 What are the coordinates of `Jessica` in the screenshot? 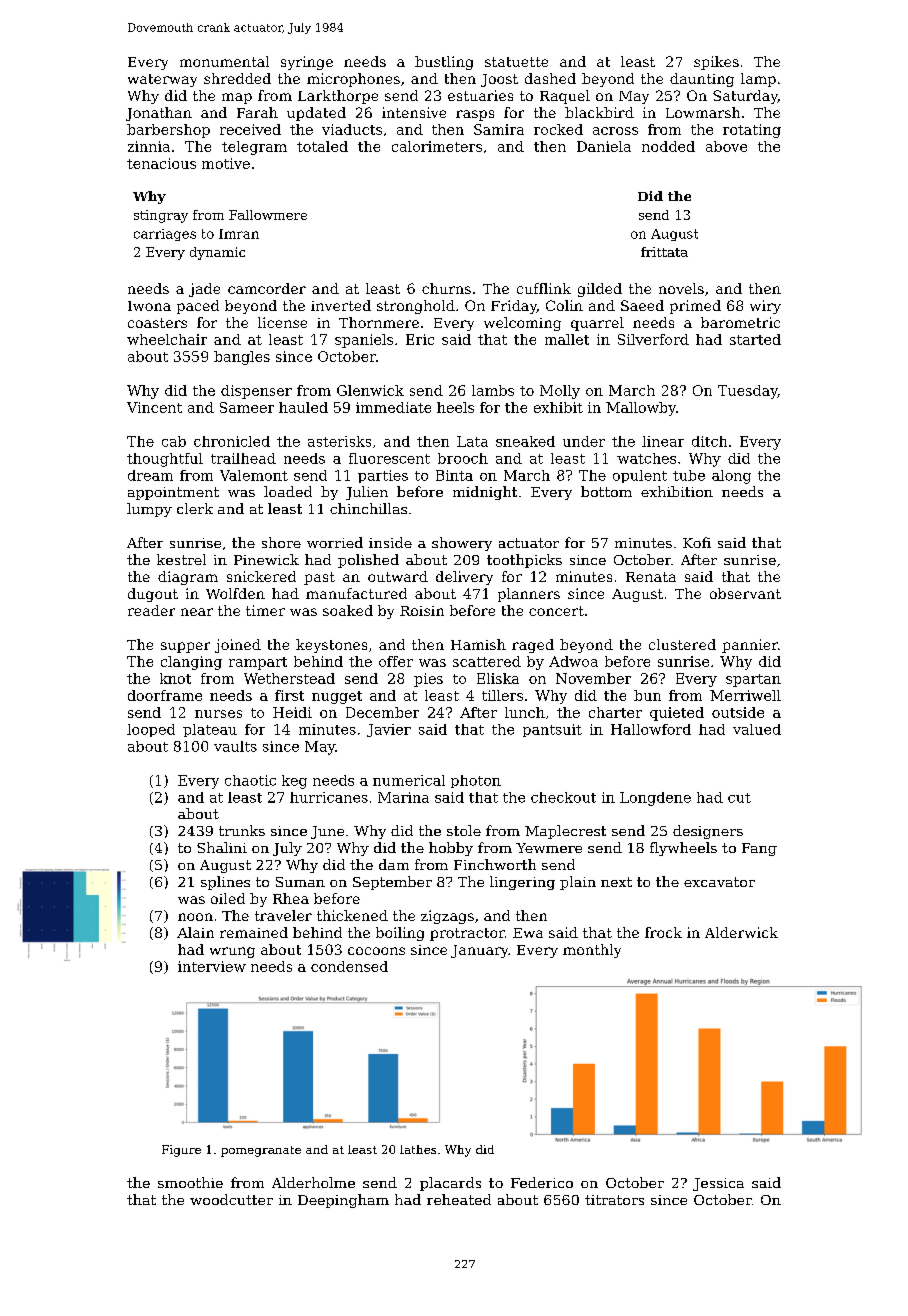 It's located at (718, 1184).
